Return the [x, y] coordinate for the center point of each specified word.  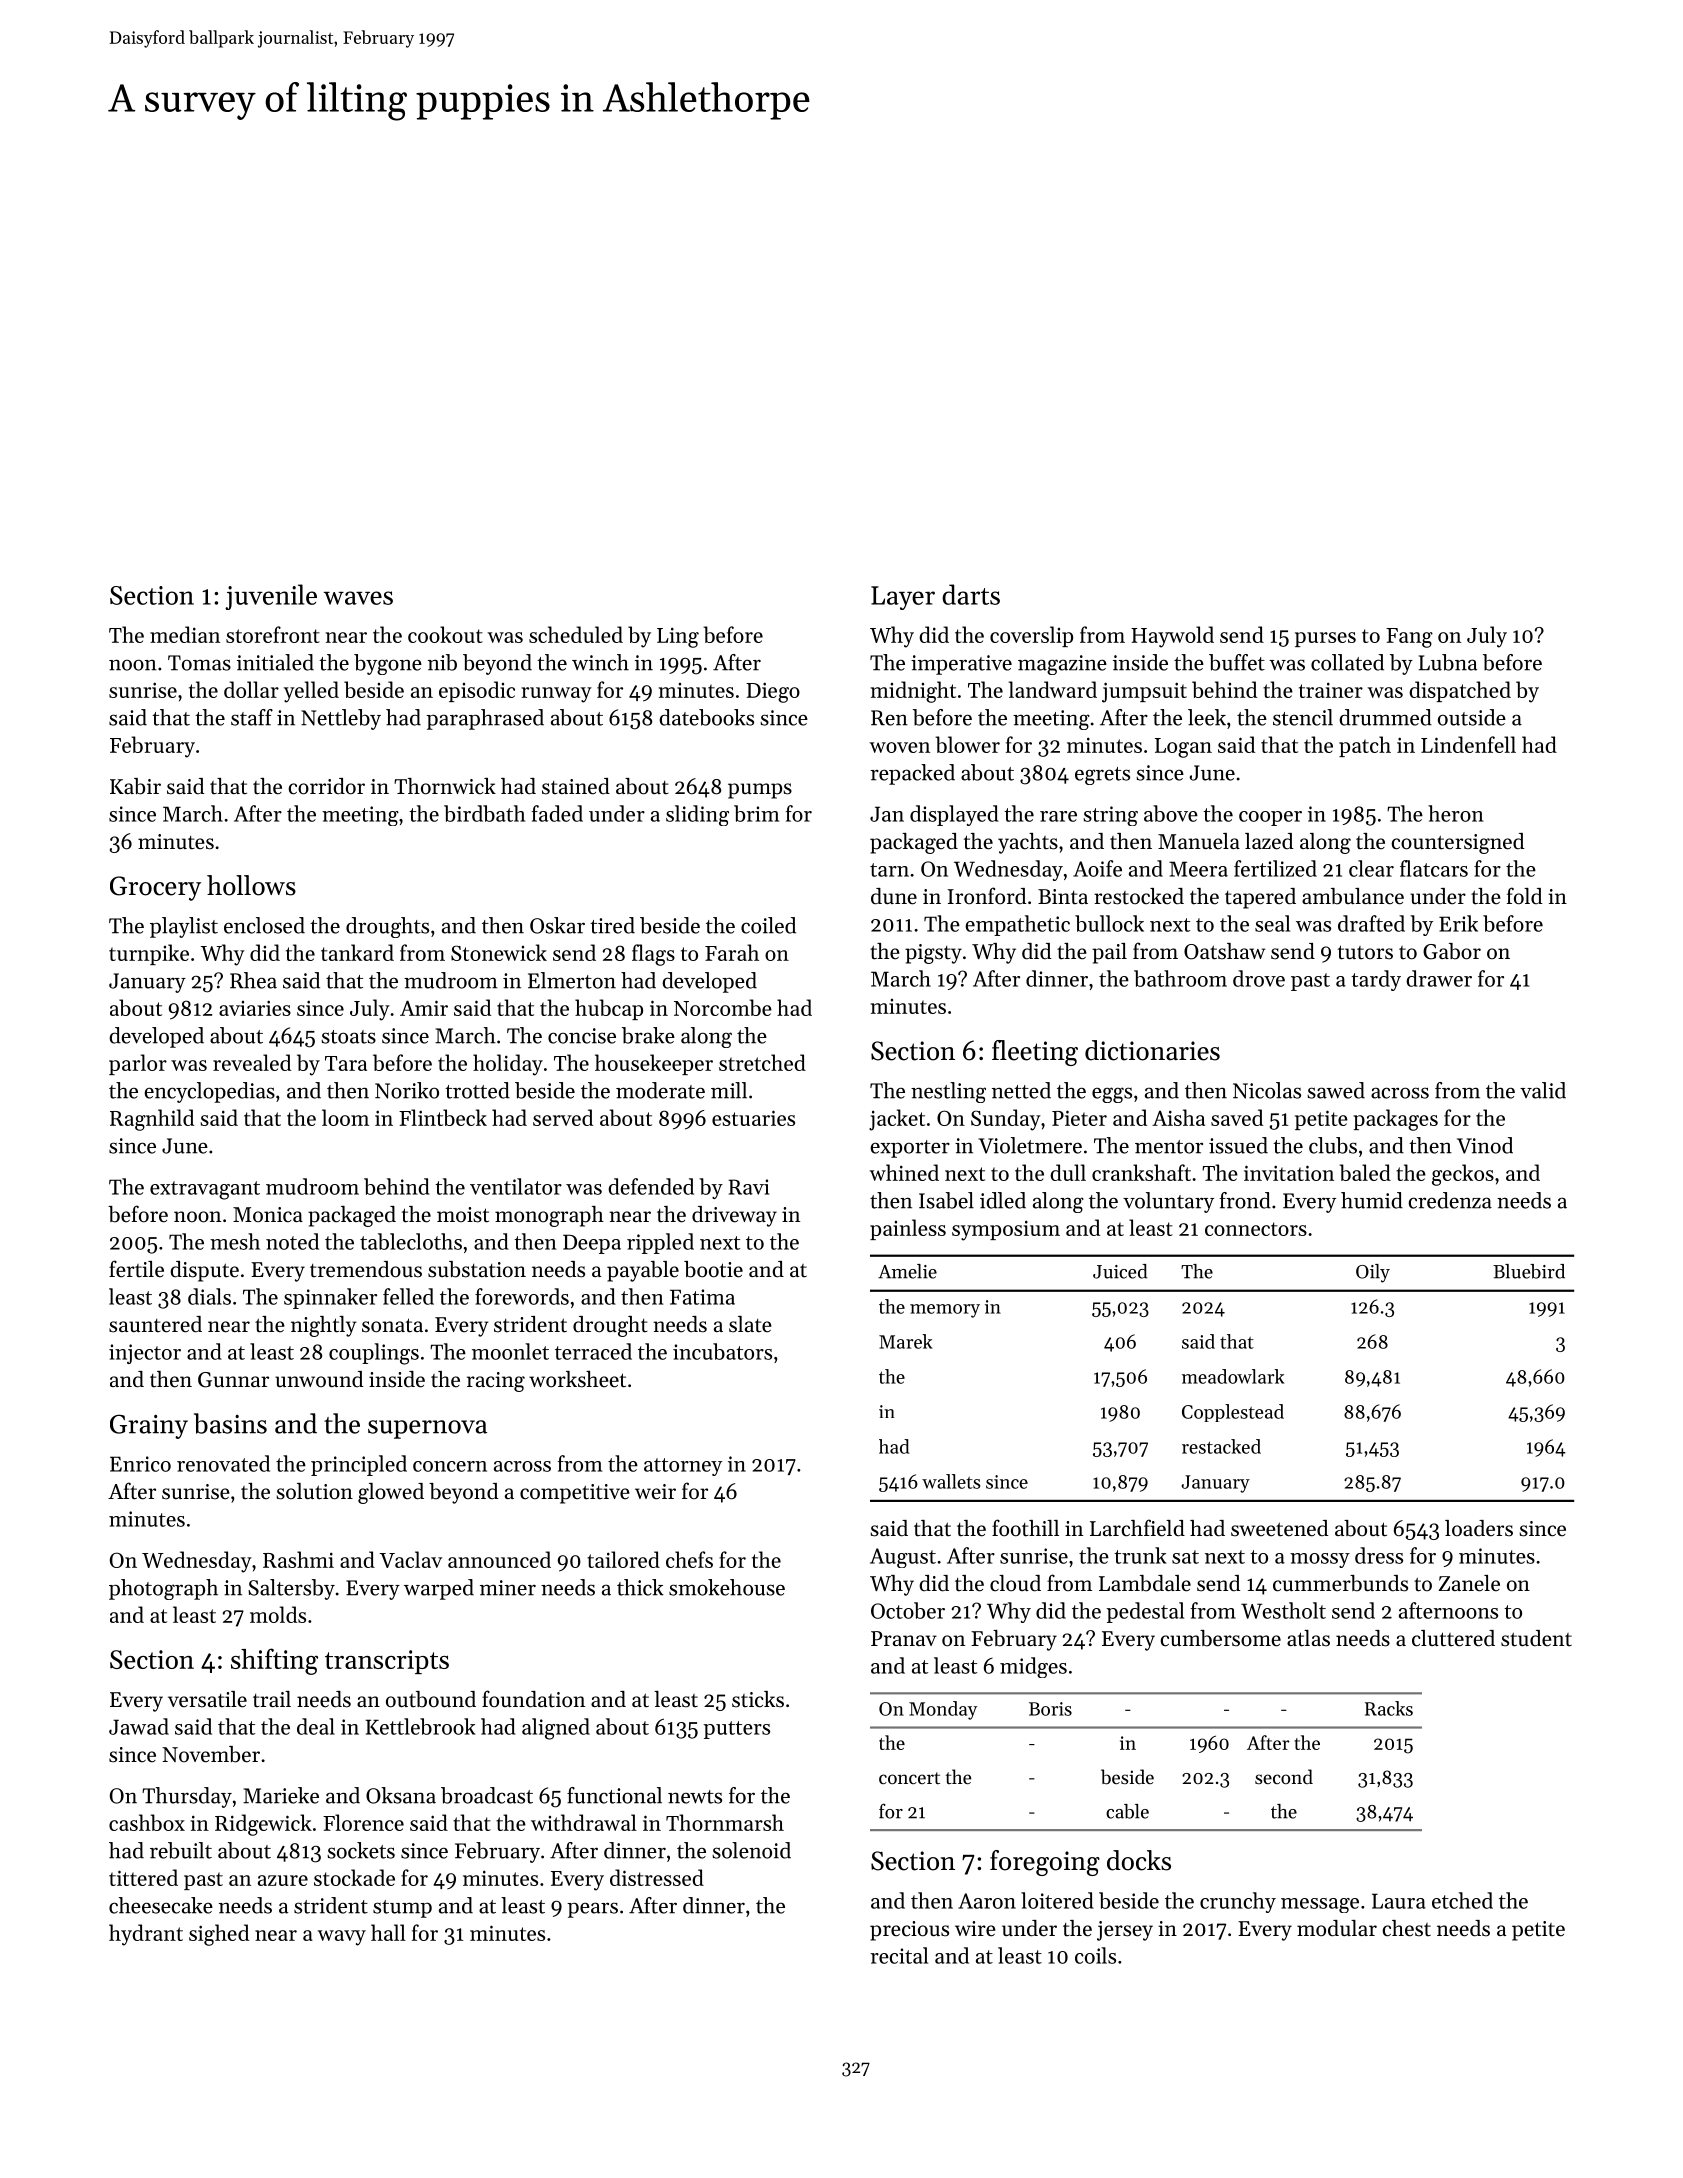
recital [899, 1955]
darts [971, 594]
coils [1095, 1955]
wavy [341, 1938]
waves [358, 598]
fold [1524, 896]
